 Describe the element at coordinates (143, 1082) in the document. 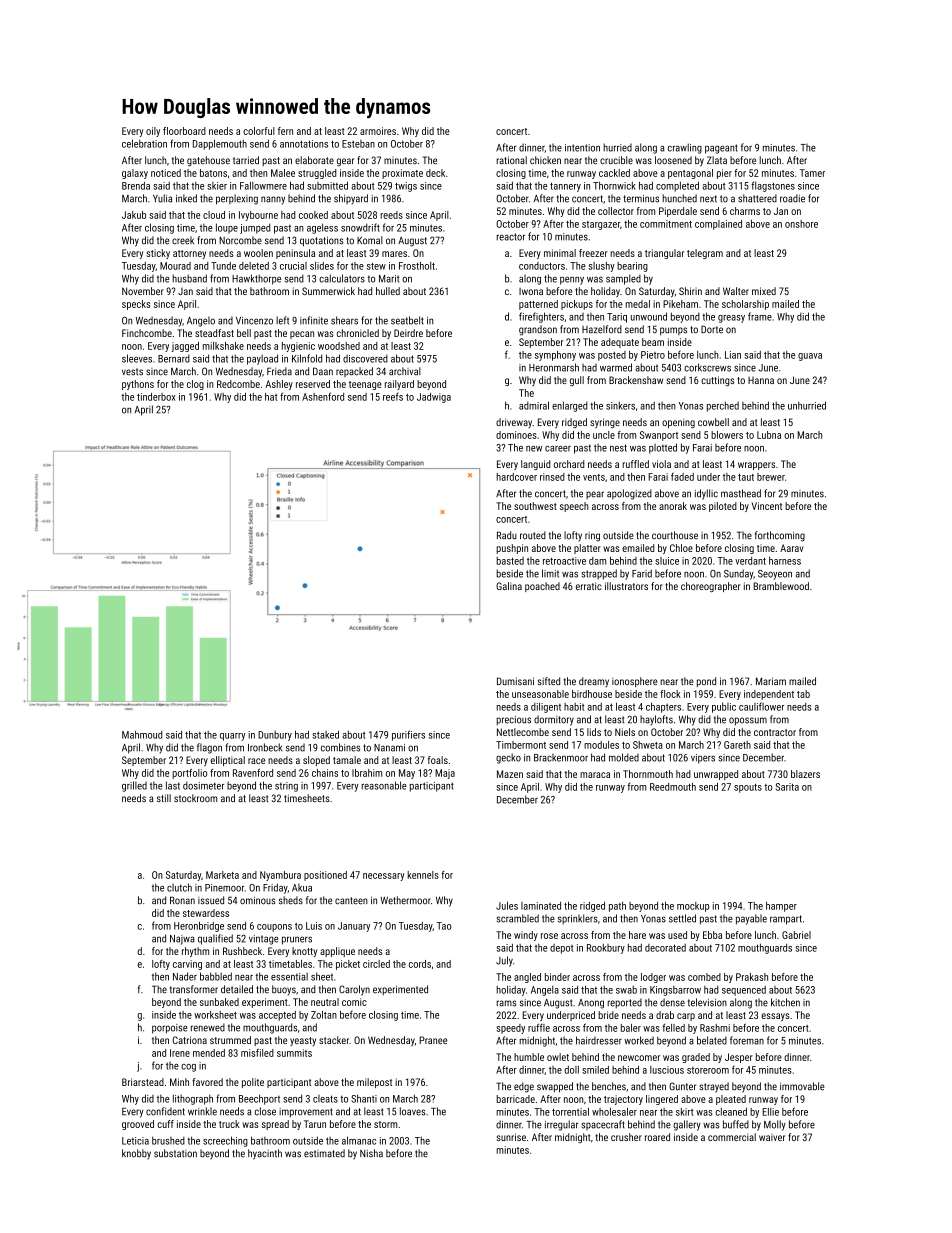

I see `Briarstead` at that location.
